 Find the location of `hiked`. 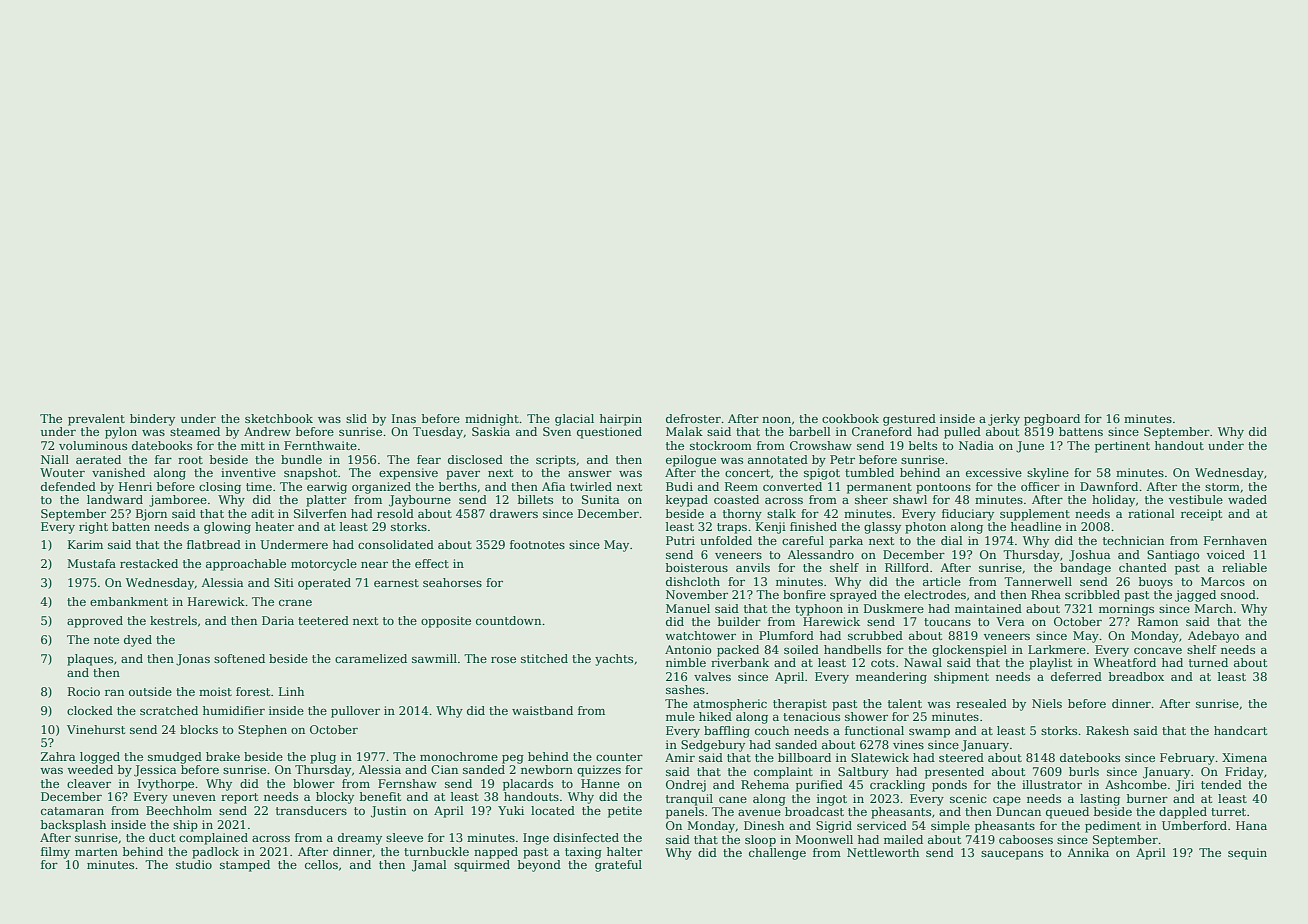

hiked is located at coordinates (715, 716).
